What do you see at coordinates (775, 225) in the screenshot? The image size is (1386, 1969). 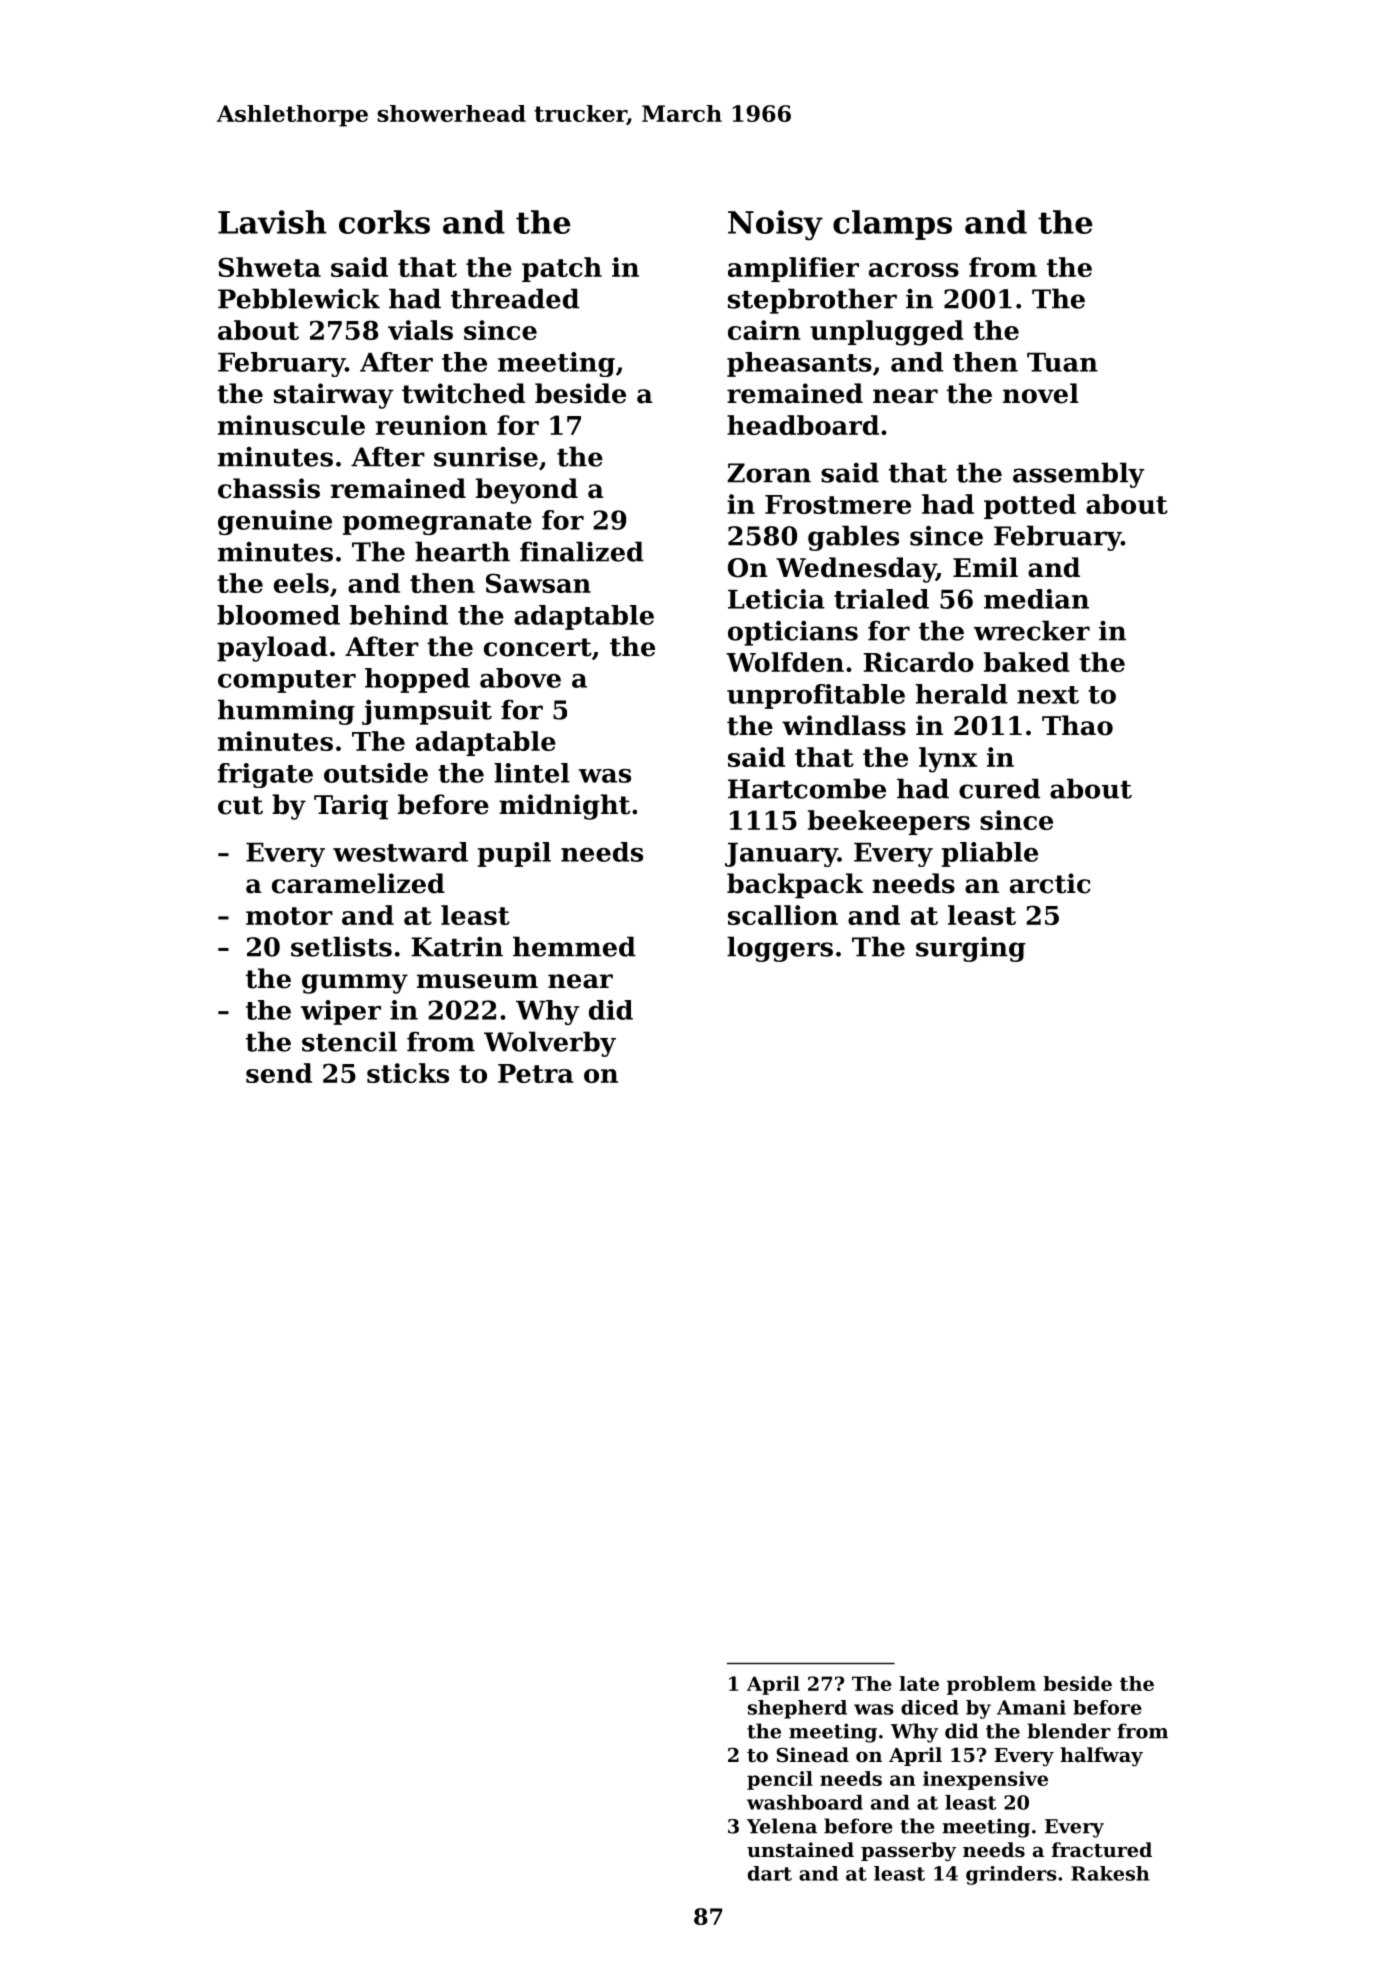 I see `Noisy` at bounding box center [775, 225].
